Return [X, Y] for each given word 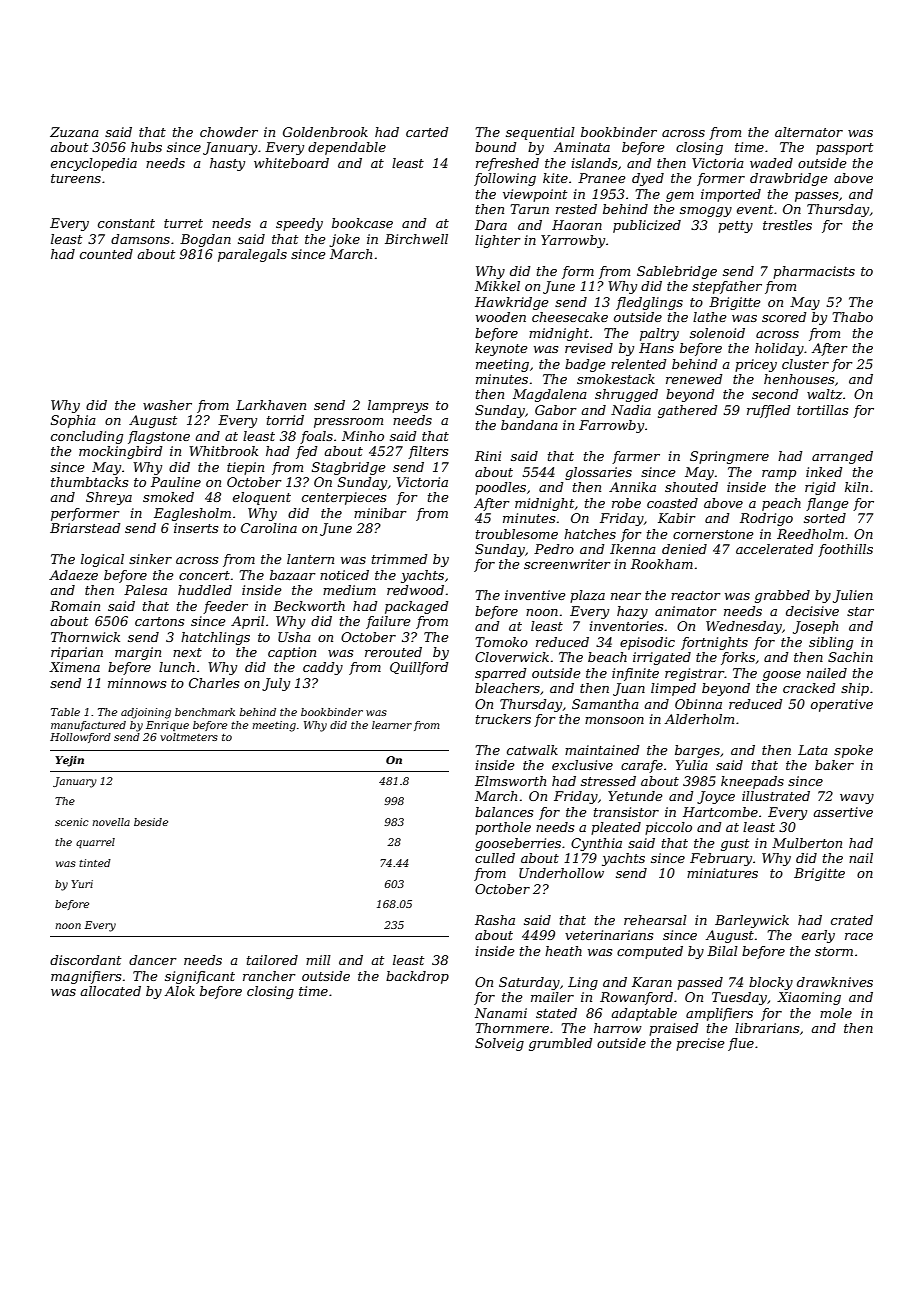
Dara [491, 225]
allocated [110, 991]
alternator [809, 132]
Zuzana [74, 132]
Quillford [419, 668]
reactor [696, 595]
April [248, 622]
